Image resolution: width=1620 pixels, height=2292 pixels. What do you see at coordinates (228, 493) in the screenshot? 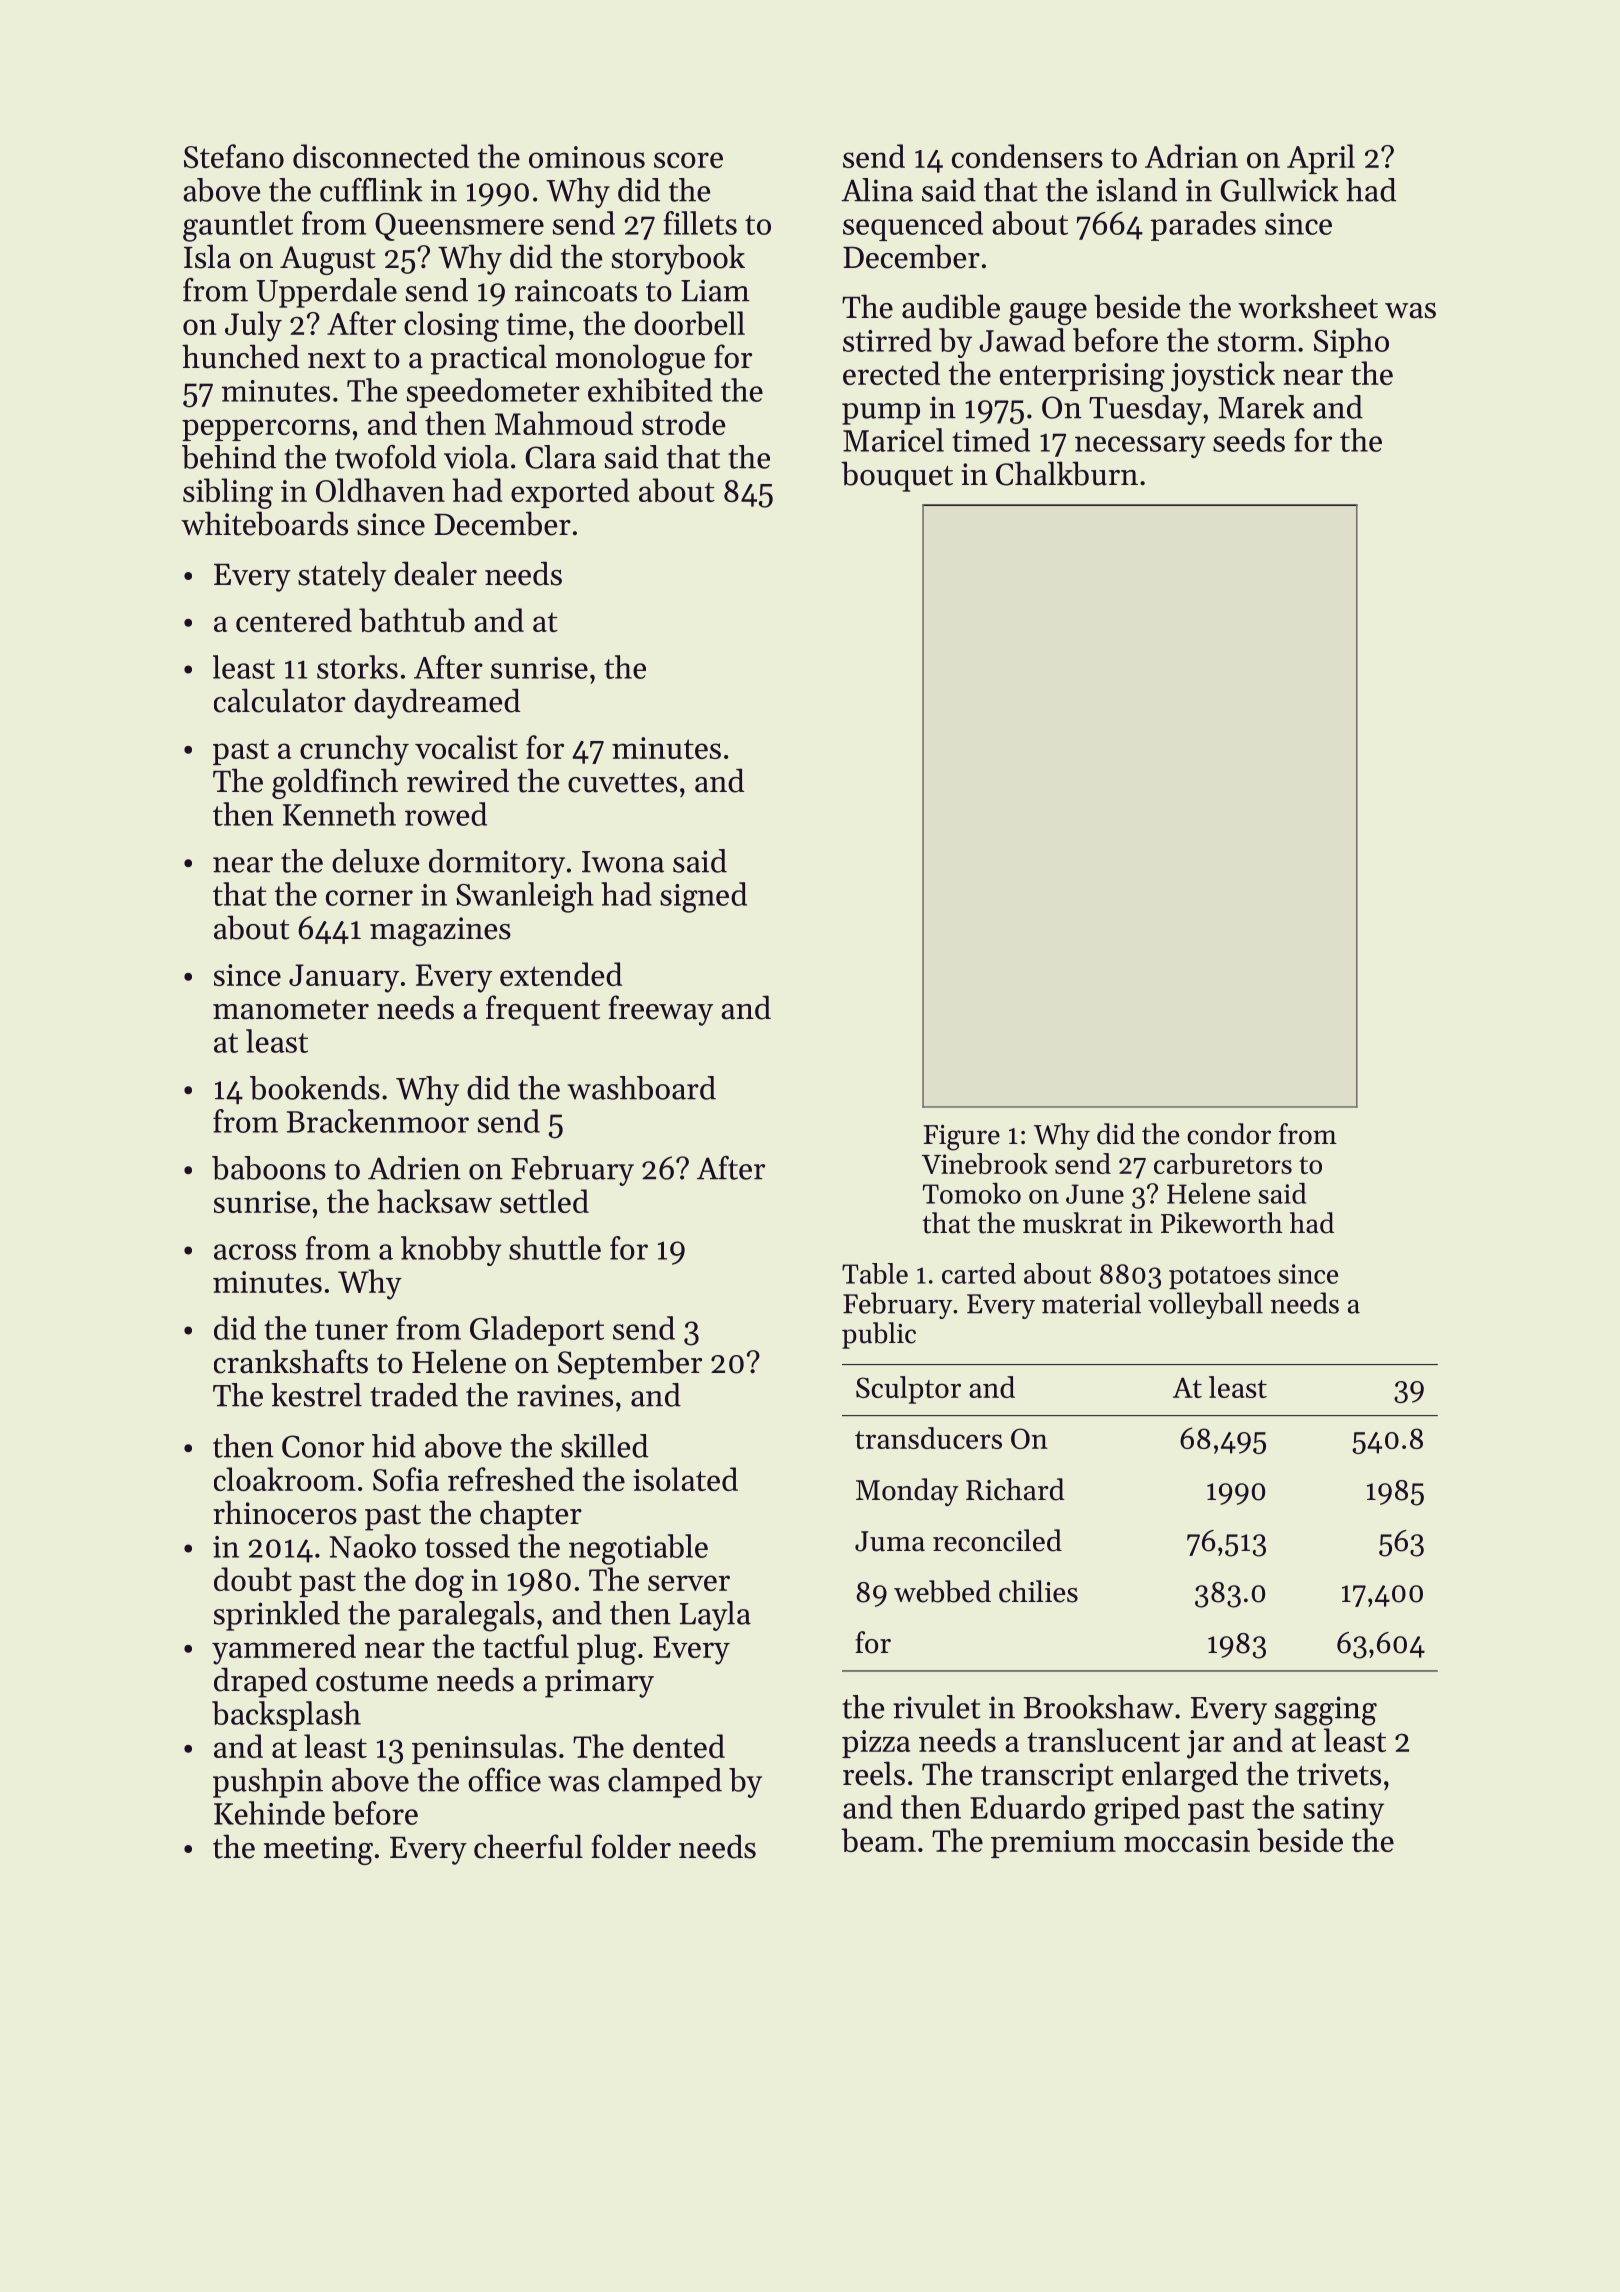
I see `sibling` at bounding box center [228, 493].
